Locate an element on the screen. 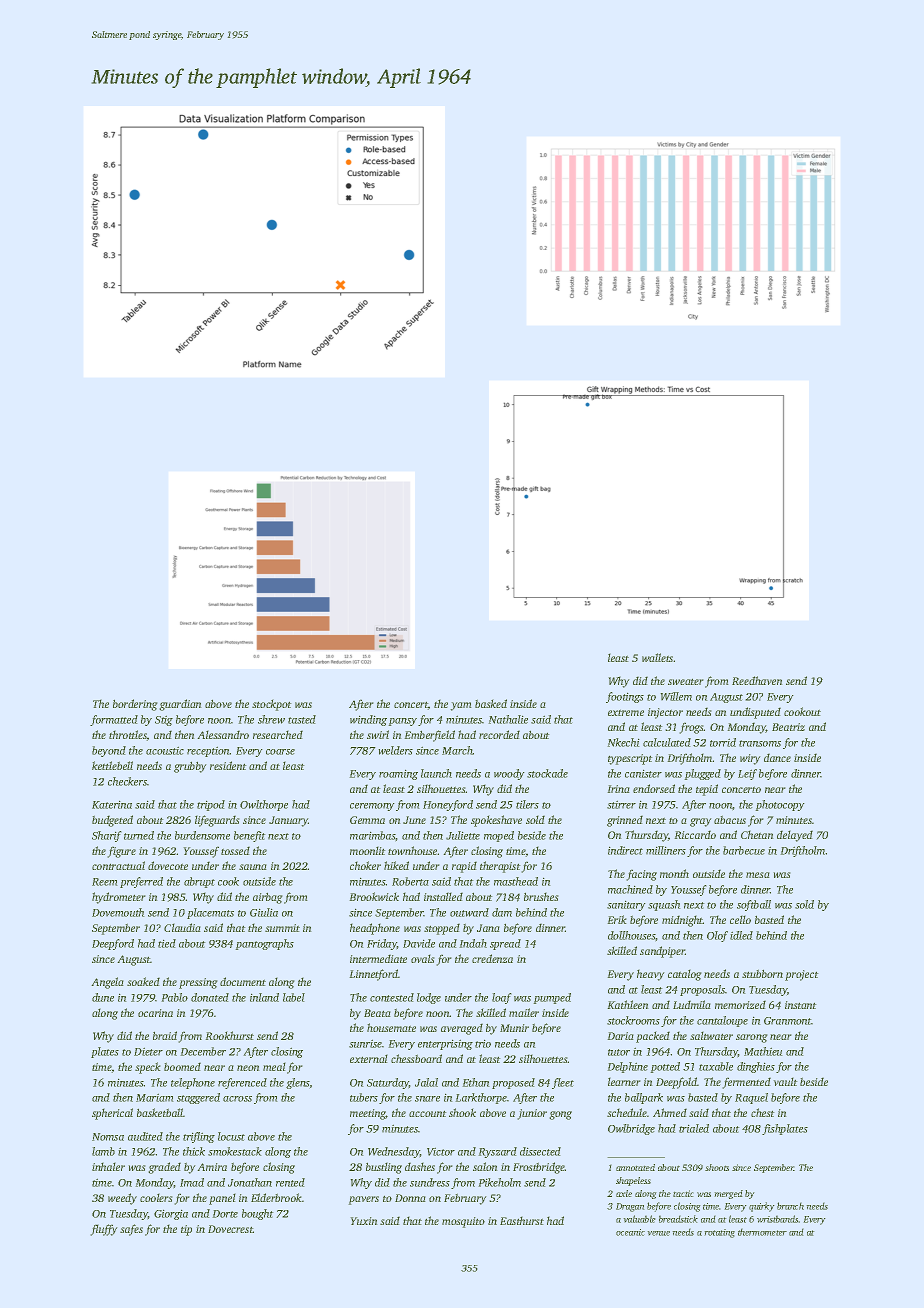  wallets is located at coordinates (657, 657).
